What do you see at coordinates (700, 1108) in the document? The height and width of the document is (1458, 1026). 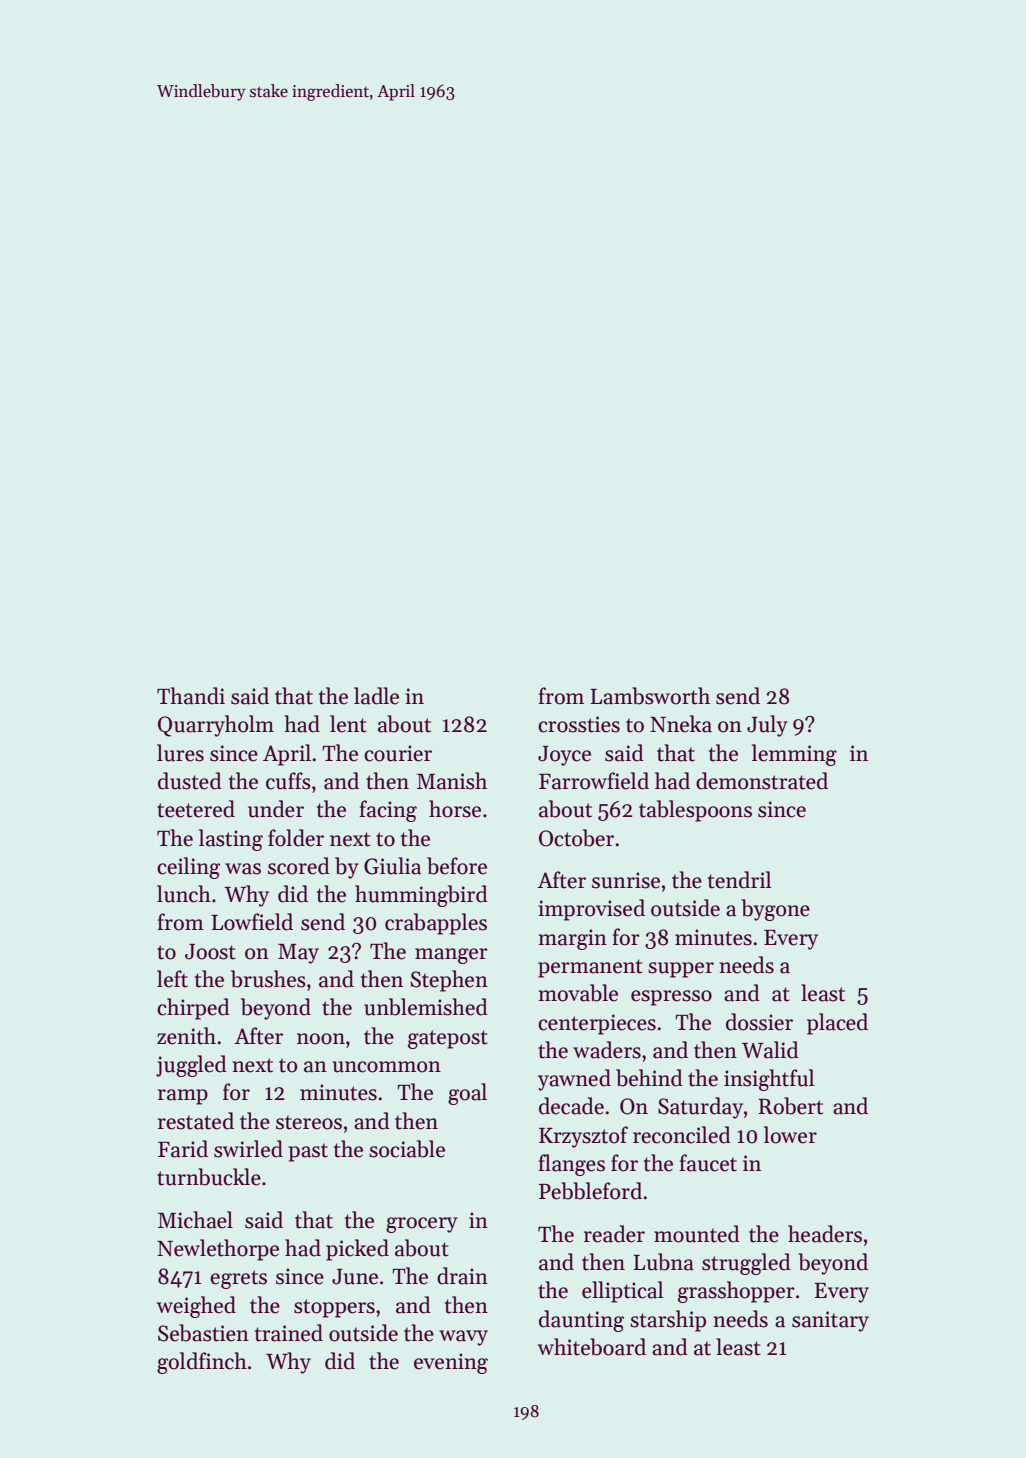 I see `Saturday` at bounding box center [700, 1108].
